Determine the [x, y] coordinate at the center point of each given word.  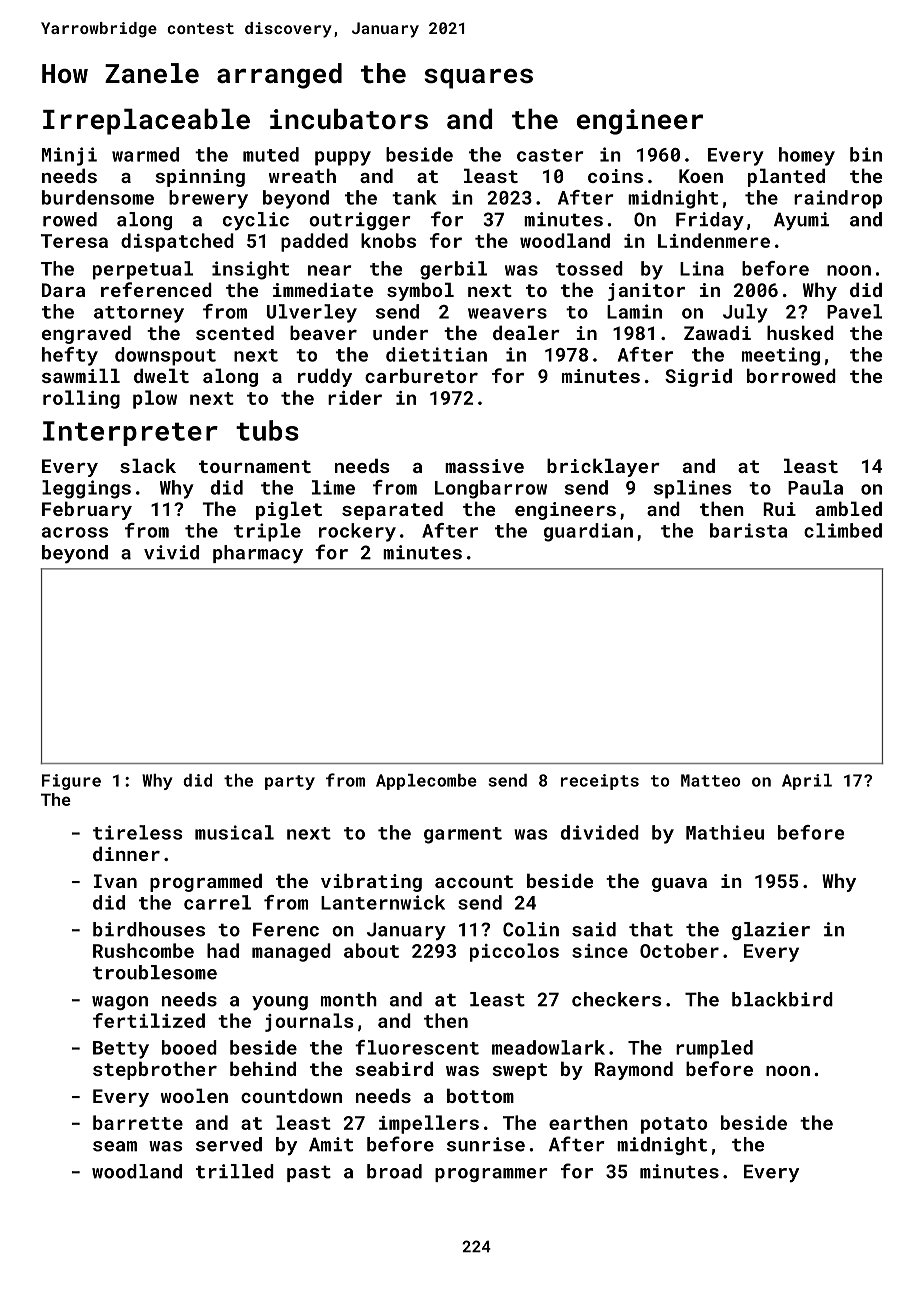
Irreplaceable [146, 121]
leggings [86, 489]
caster [550, 155]
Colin [531, 929]
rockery [357, 532]
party [290, 782]
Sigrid [698, 377]
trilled [235, 1171]
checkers [617, 999]
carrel [217, 902]
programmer [491, 1175]
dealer [526, 332]
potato [674, 1125]
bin [866, 154]
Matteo [711, 780]
